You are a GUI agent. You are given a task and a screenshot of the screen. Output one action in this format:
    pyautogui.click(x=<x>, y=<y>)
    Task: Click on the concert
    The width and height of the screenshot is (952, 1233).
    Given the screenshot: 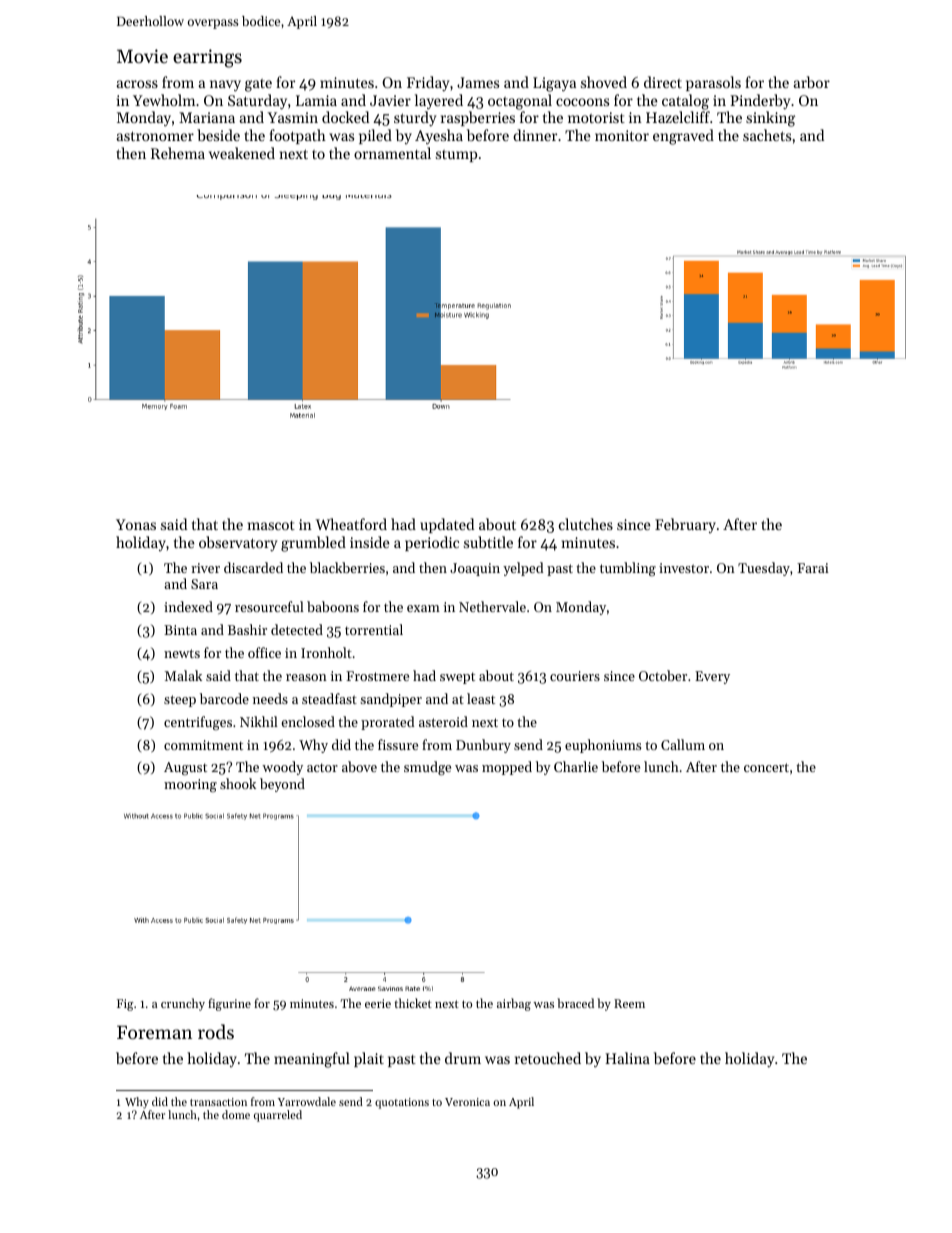 What is the action you would take?
    pyautogui.click(x=766, y=767)
